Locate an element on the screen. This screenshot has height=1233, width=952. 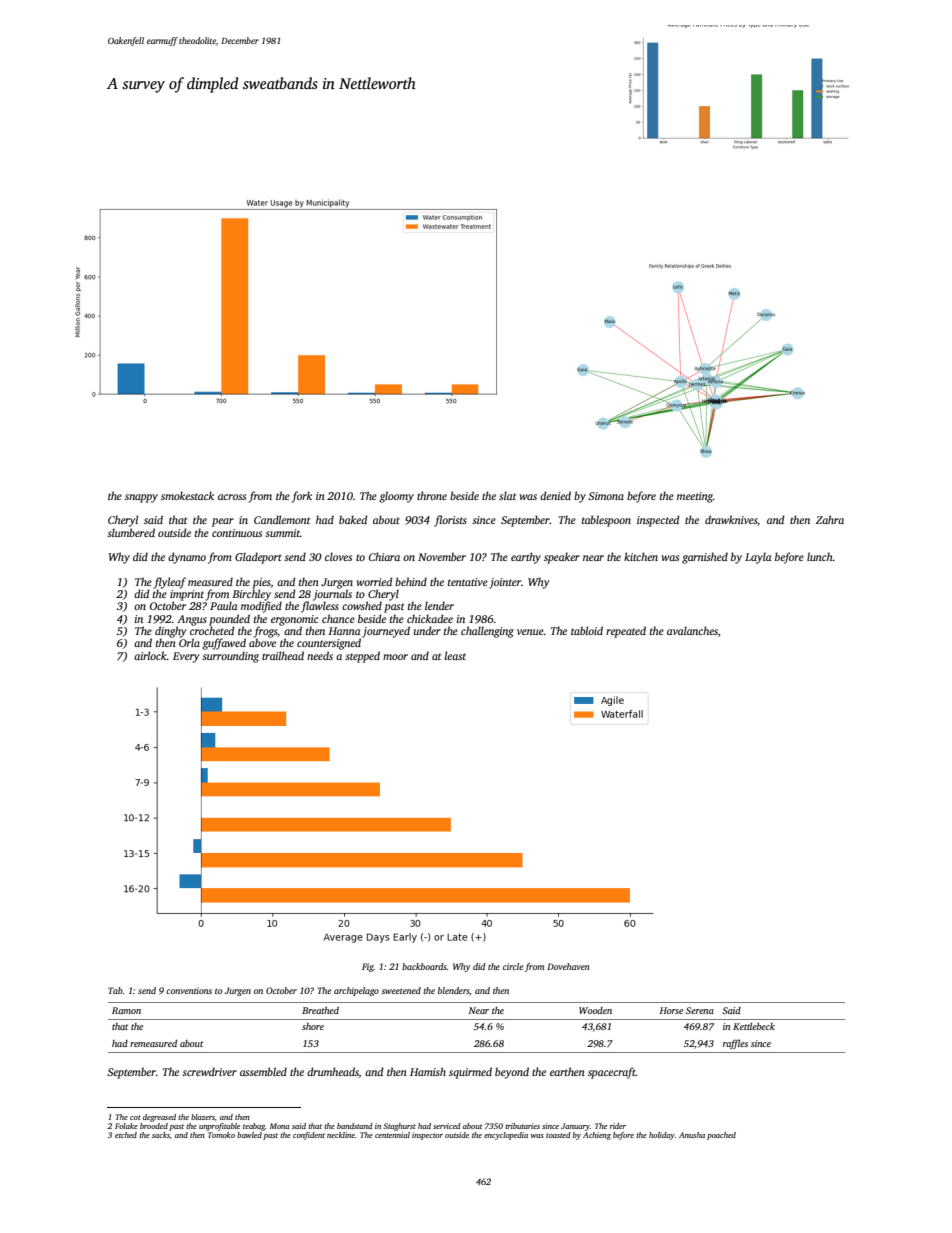
Kettlebeck is located at coordinates (754, 1026).
